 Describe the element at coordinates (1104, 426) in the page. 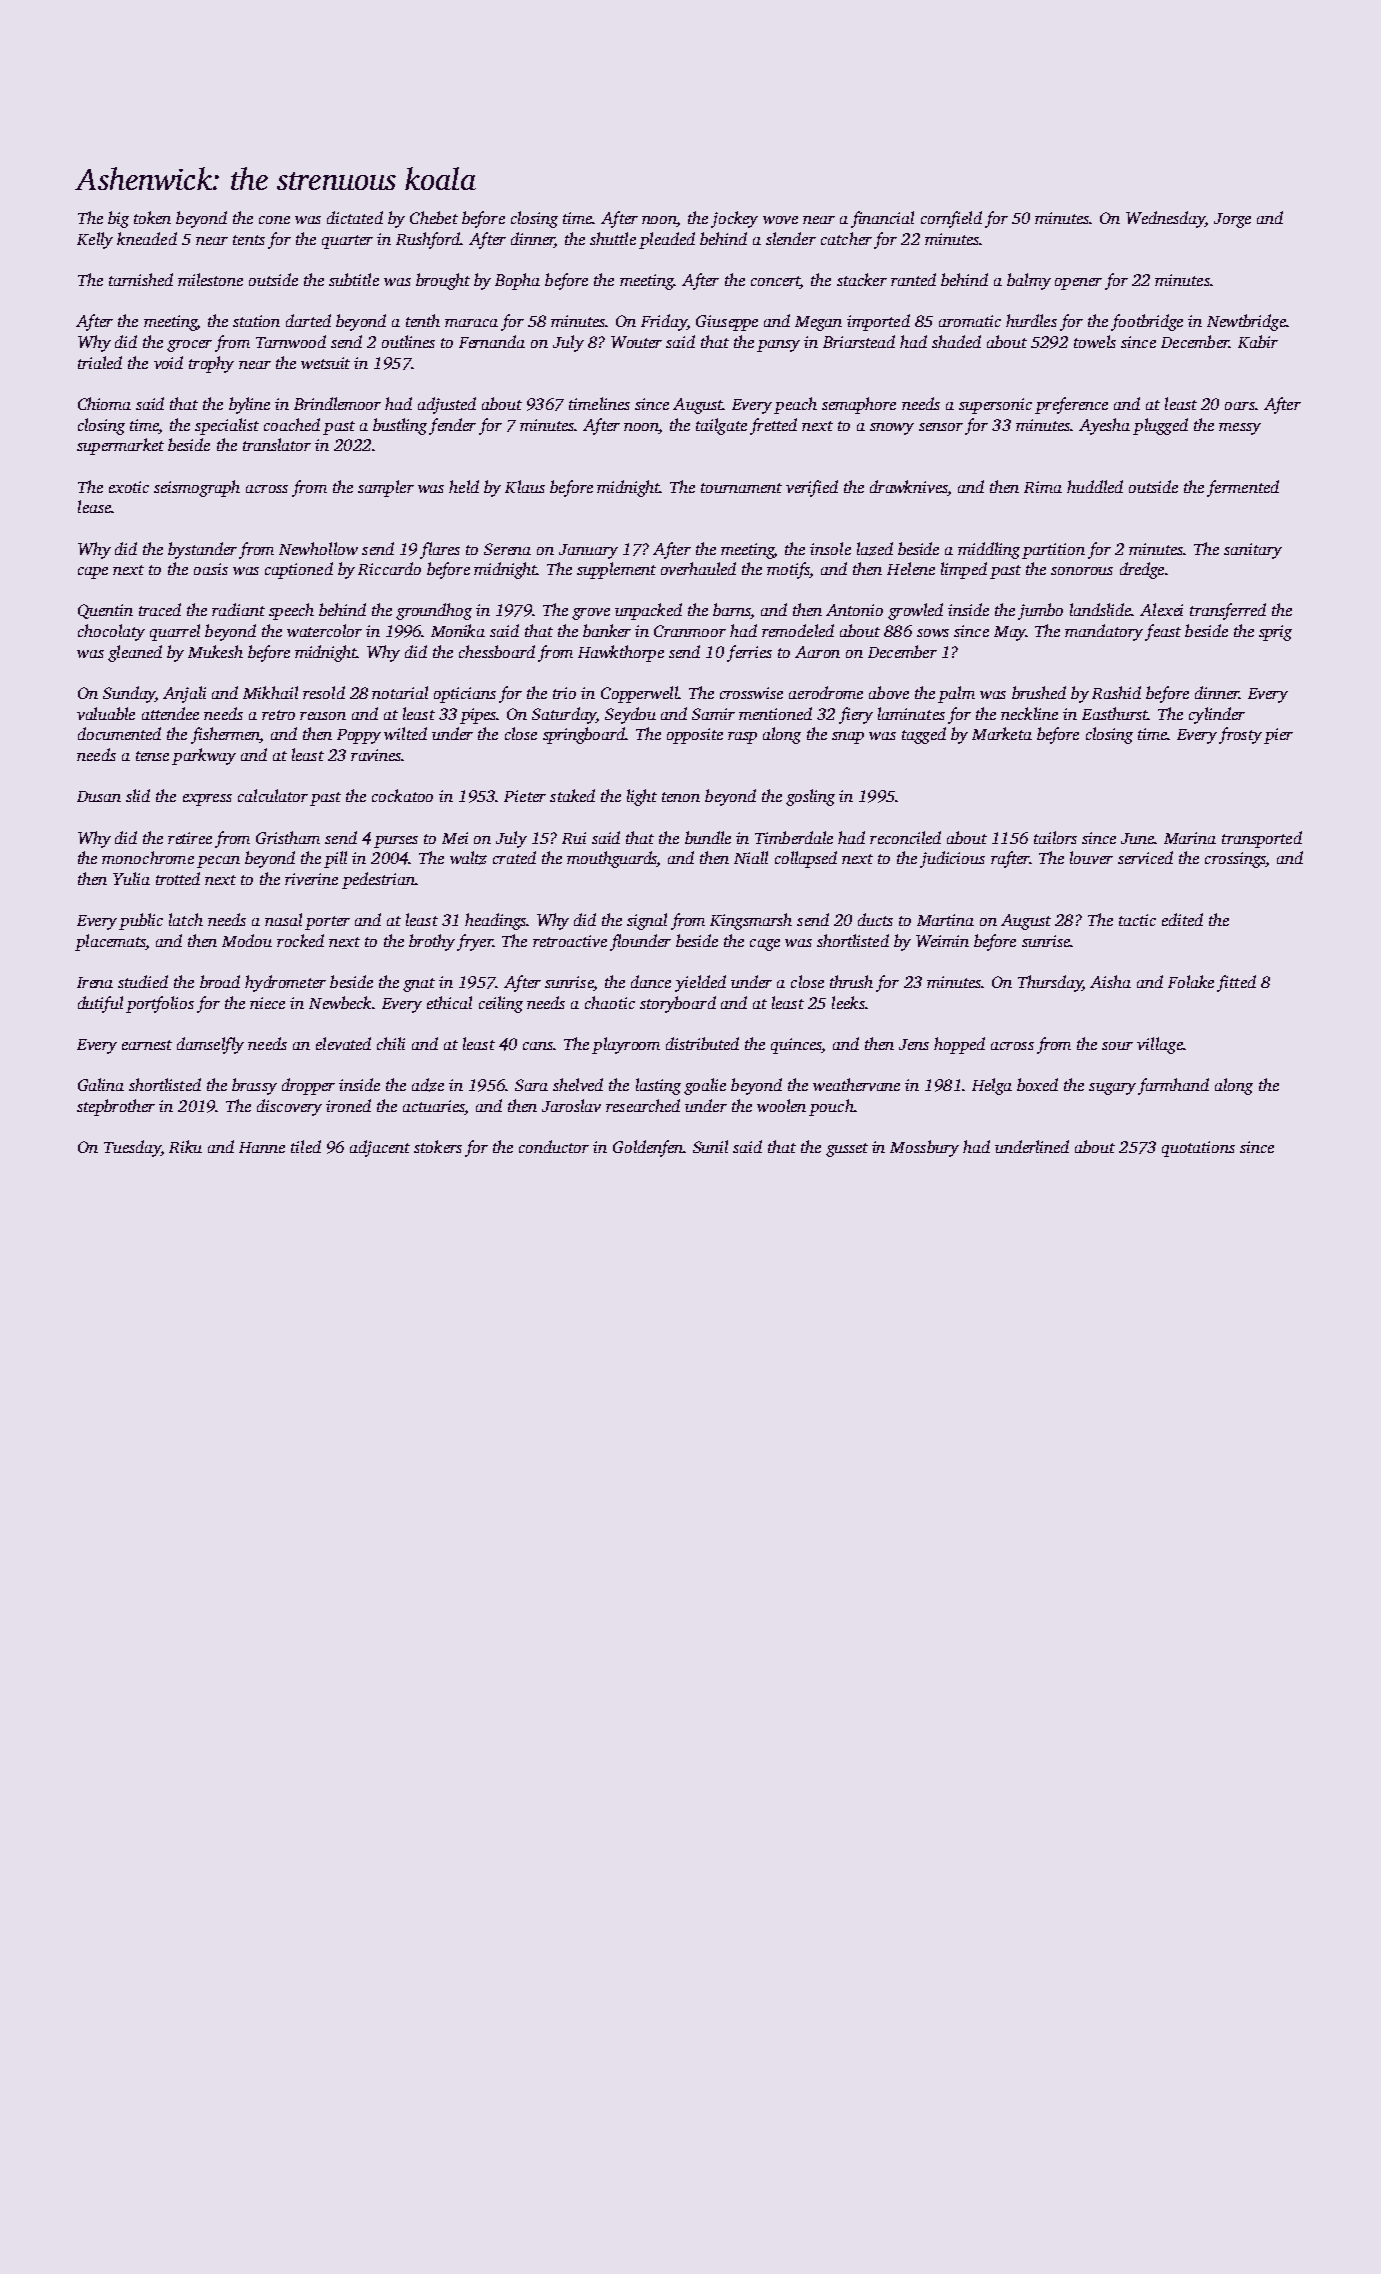

I see `Ayesha` at that location.
